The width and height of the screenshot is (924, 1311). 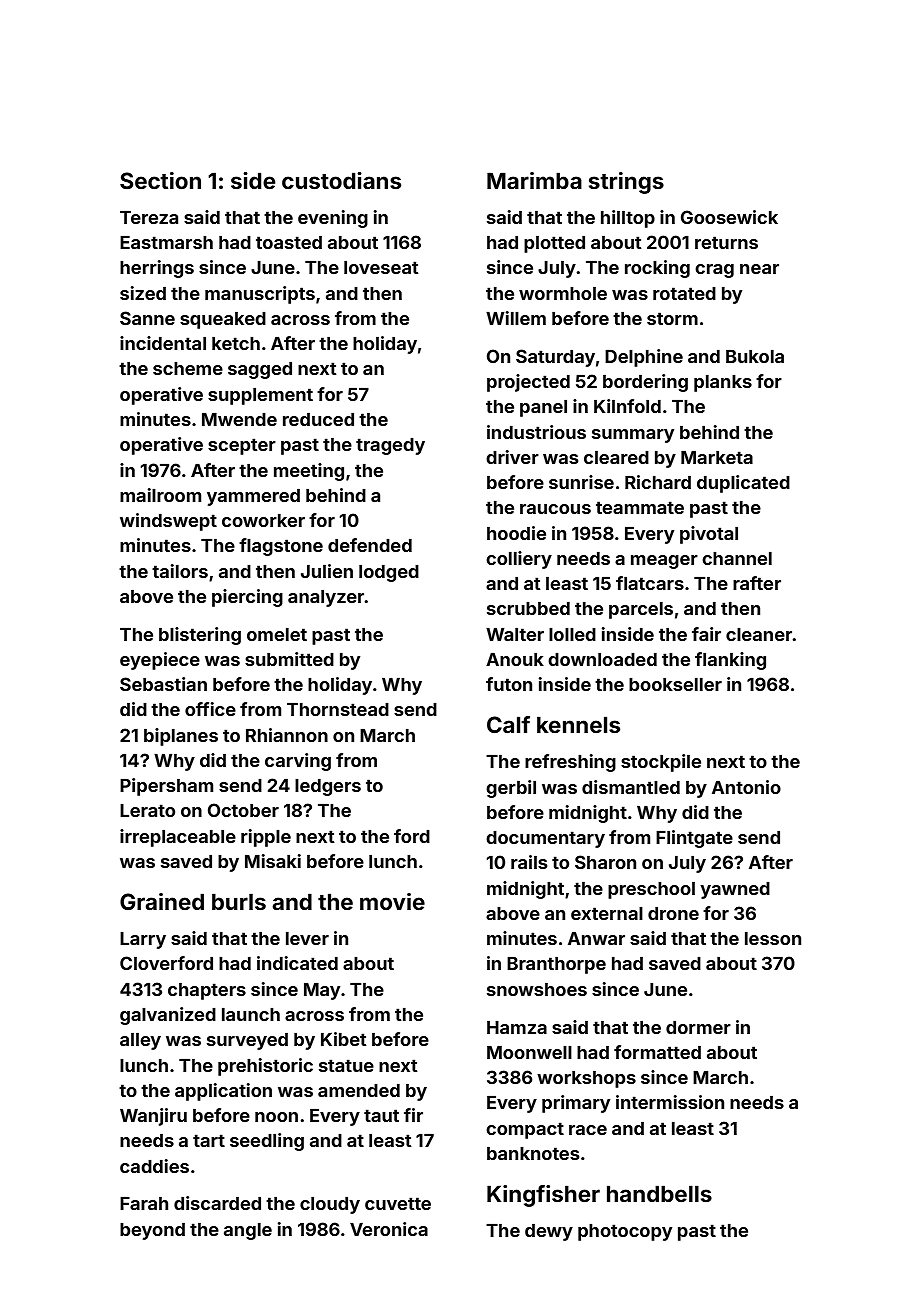 I want to click on fair, so click(x=706, y=634).
